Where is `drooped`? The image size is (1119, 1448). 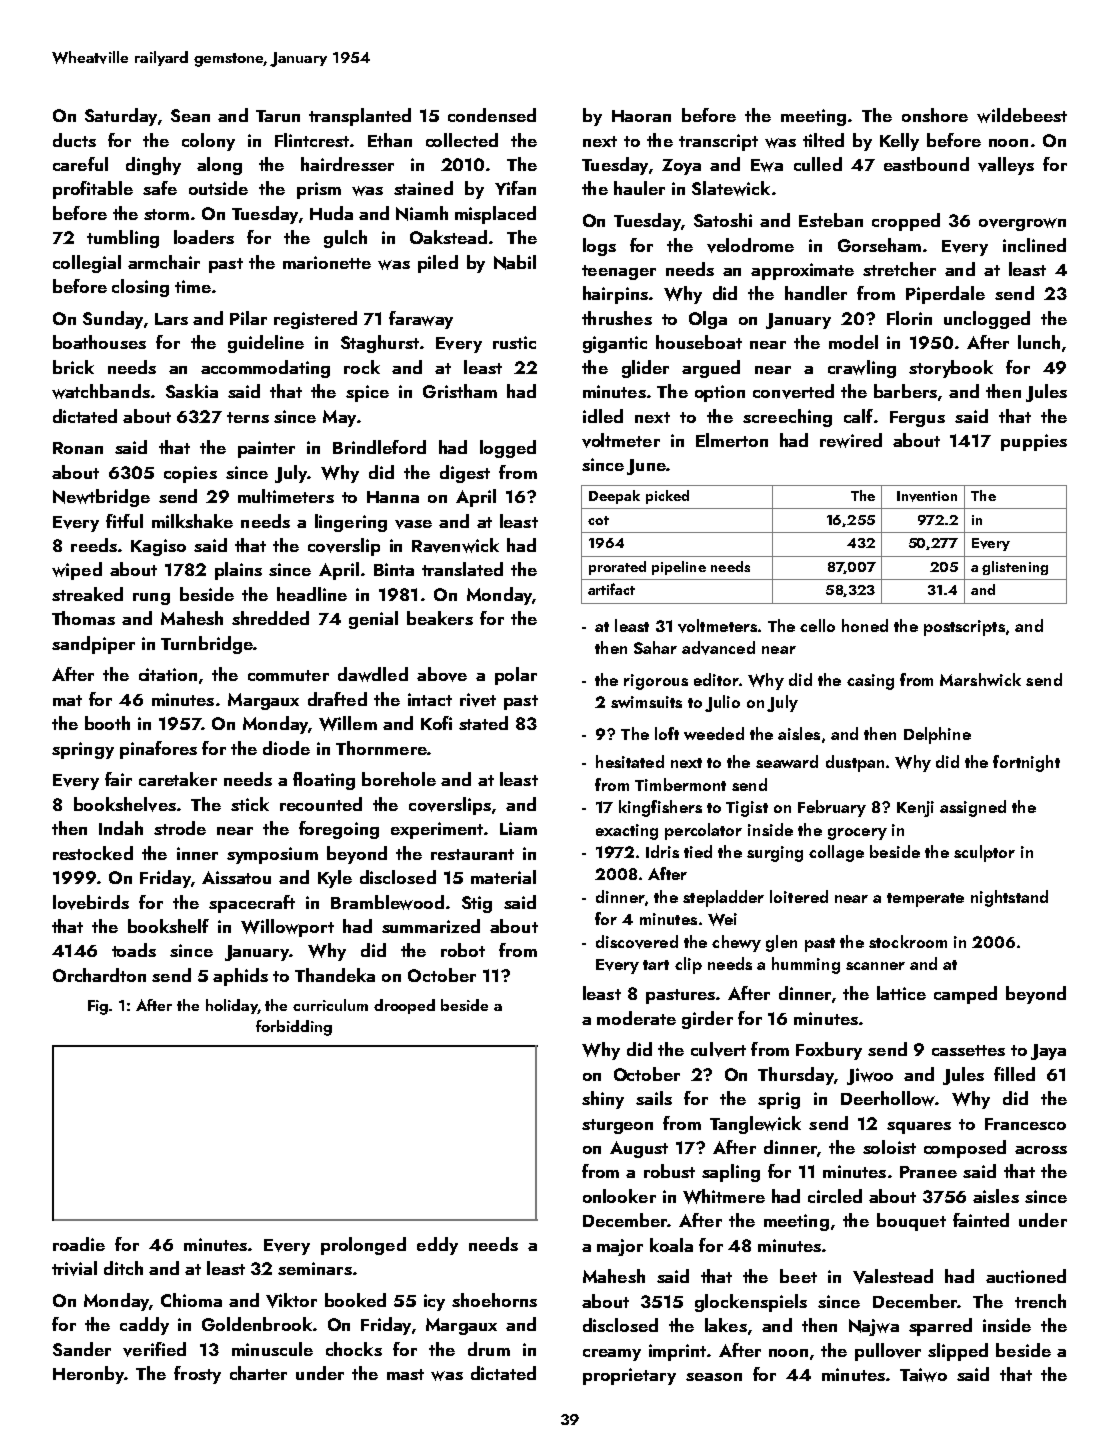
drooped is located at coordinates (404, 1006).
